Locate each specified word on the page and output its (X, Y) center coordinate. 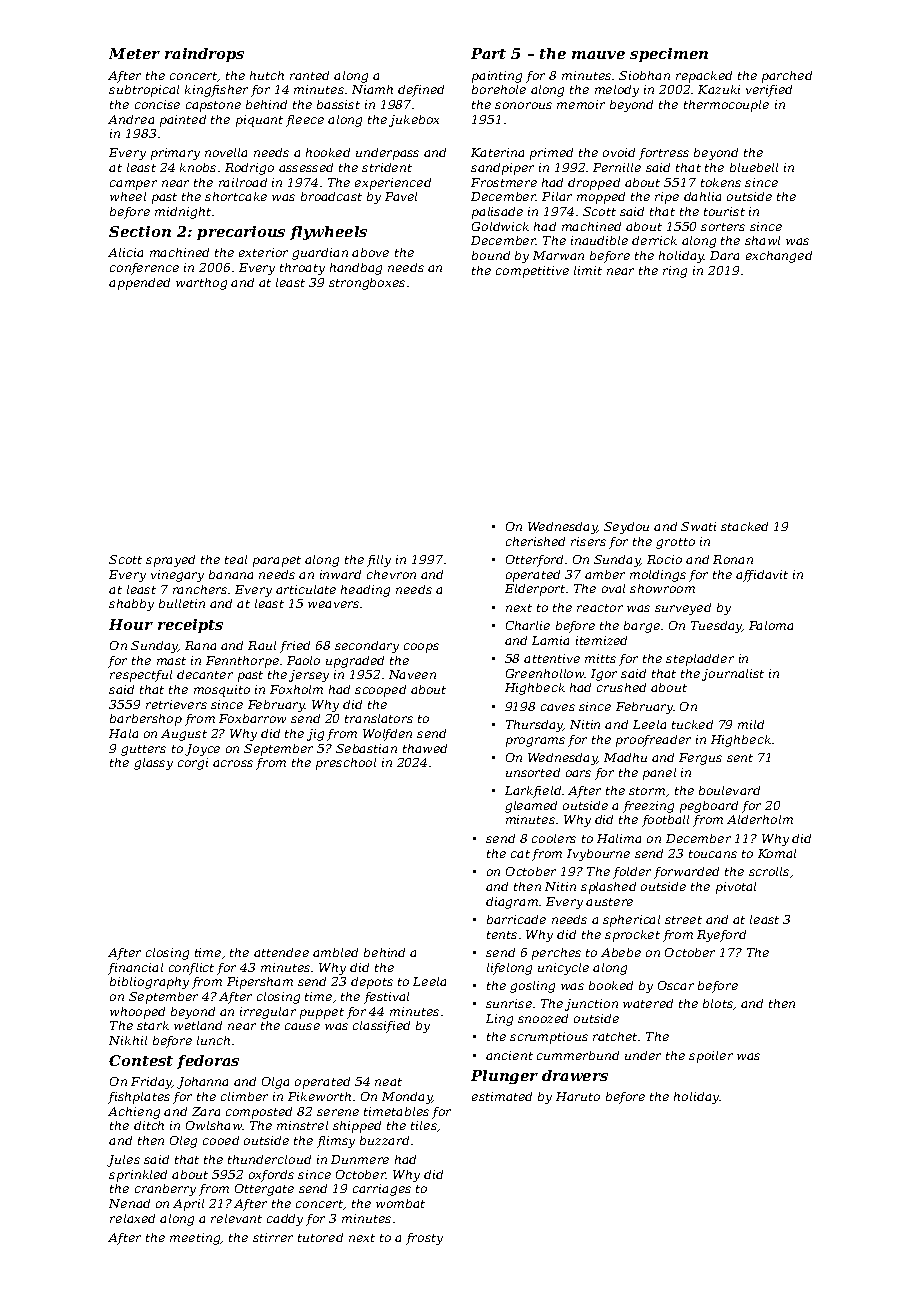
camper (133, 185)
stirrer (273, 1237)
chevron (391, 574)
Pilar (557, 196)
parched (787, 77)
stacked (744, 526)
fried (295, 647)
